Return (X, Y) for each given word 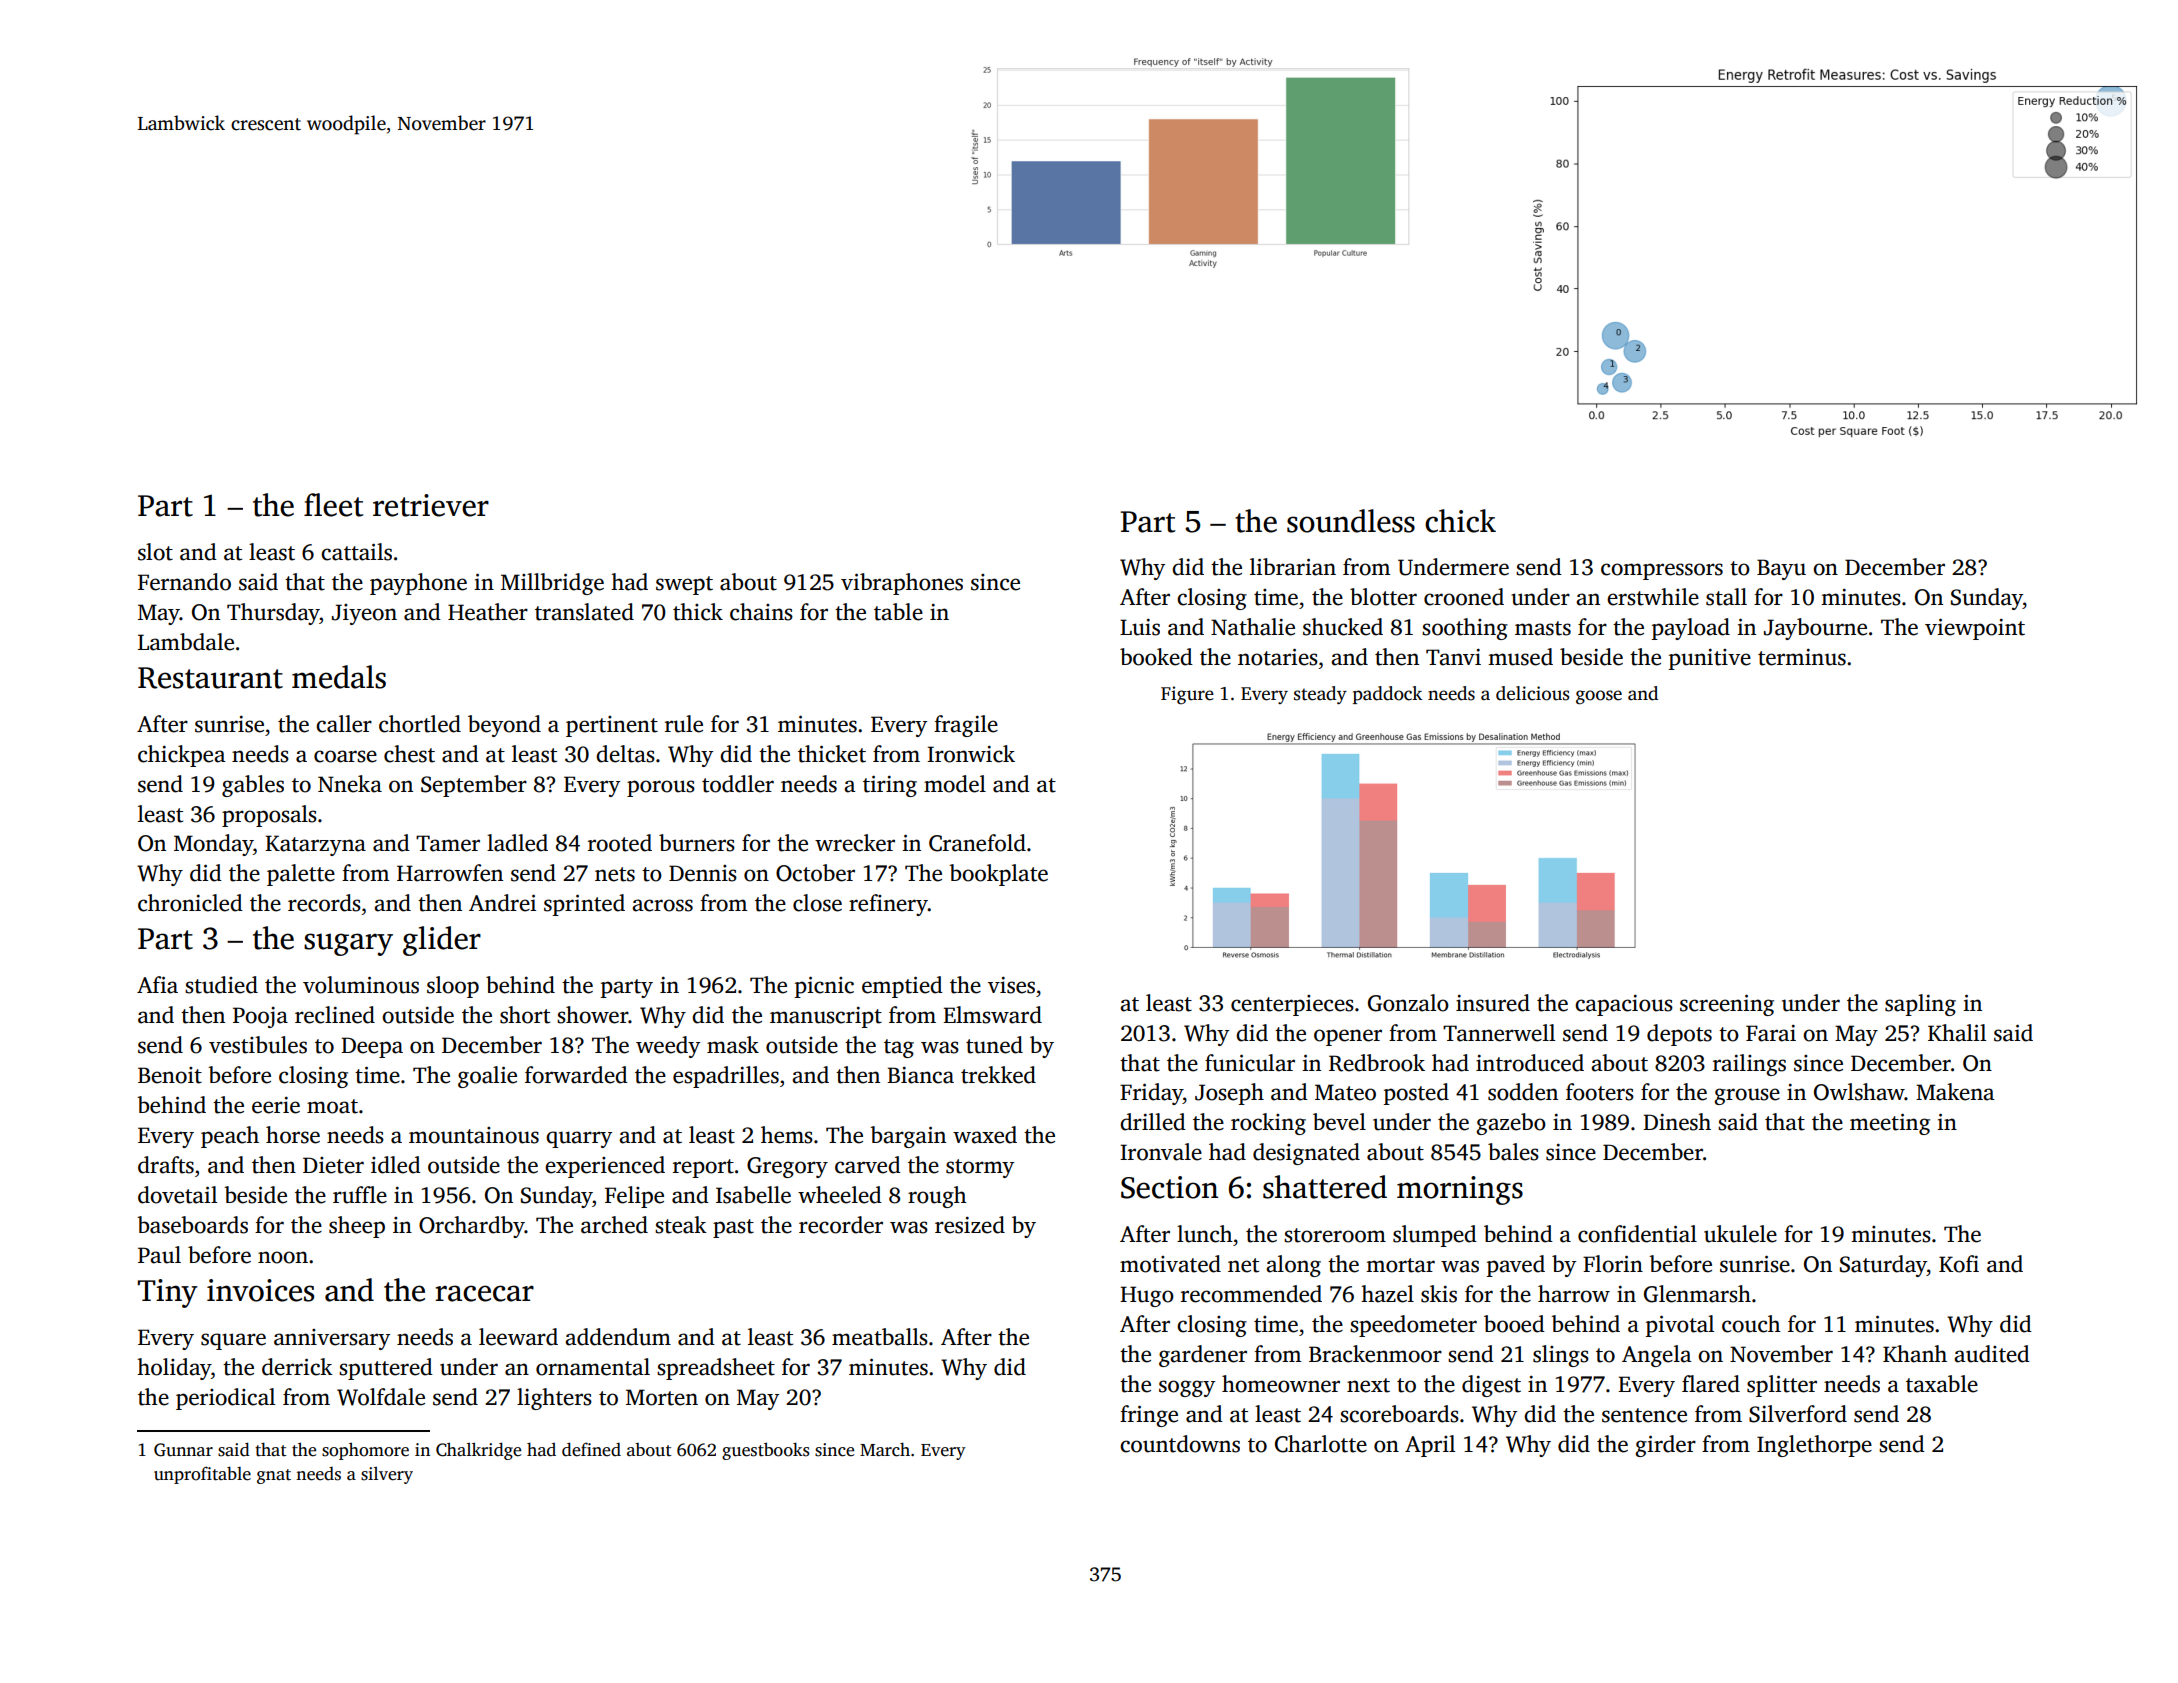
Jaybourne (1815, 629)
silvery (387, 1475)
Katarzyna (315, 845)
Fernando (184, 582)
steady (1320, 695)
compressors (1662, 571)
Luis (1140, 627)
